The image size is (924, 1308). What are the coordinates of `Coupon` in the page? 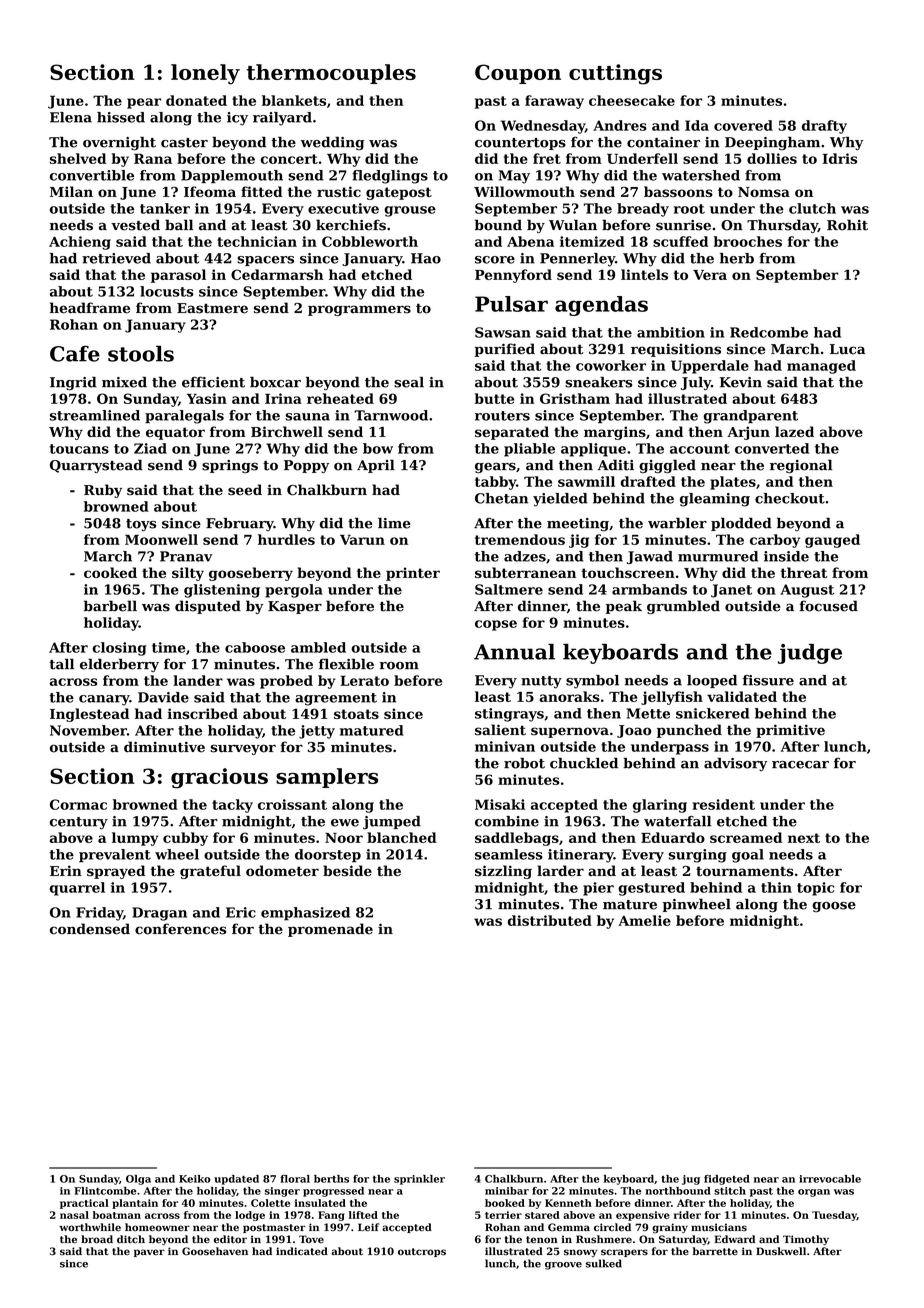 It's located at (518, 74).
